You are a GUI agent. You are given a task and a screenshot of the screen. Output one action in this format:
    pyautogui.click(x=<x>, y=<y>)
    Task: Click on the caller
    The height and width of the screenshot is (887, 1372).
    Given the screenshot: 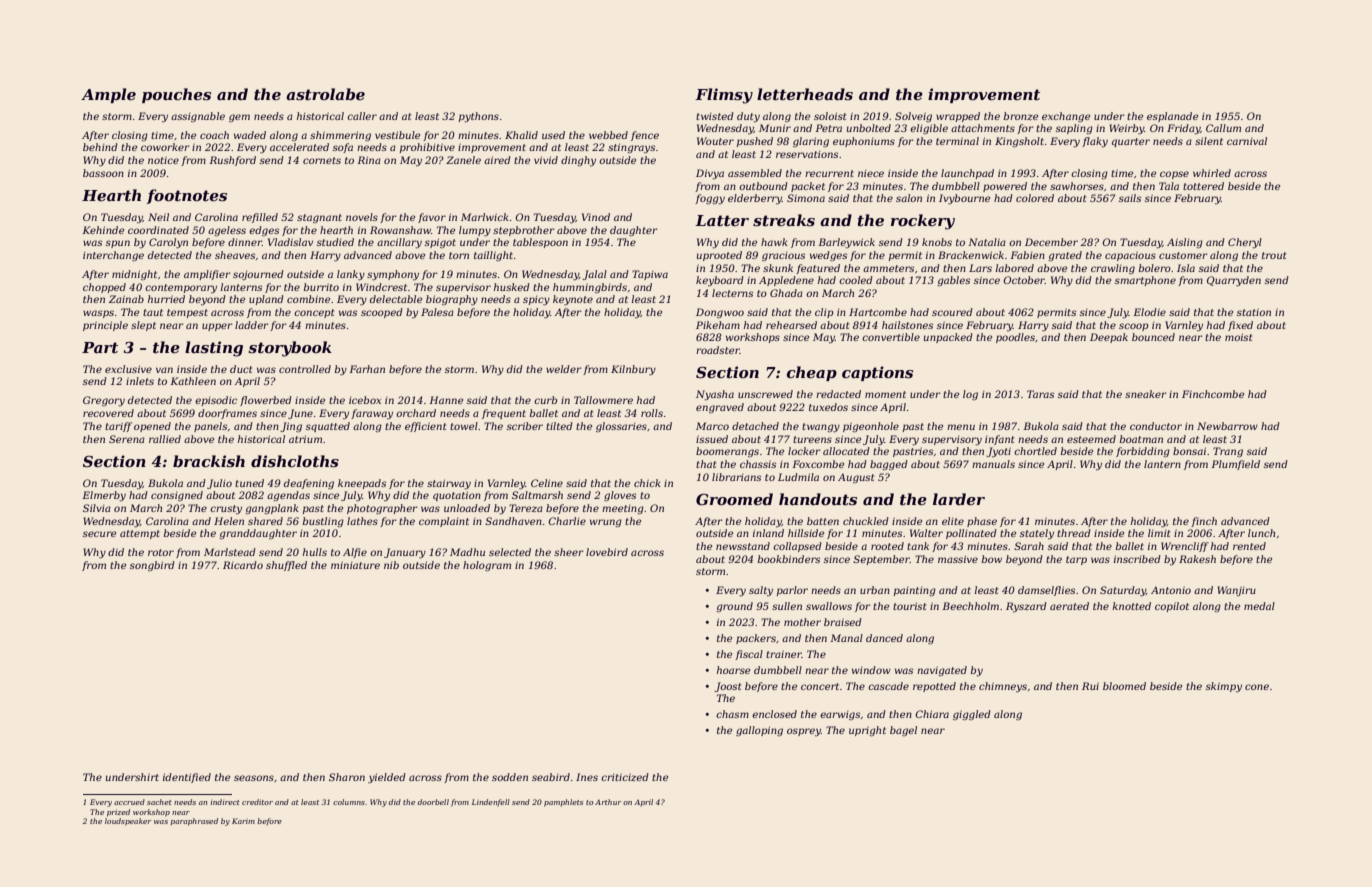 What is the action you would take?
    pyautogui.click(x=362, y=116)
